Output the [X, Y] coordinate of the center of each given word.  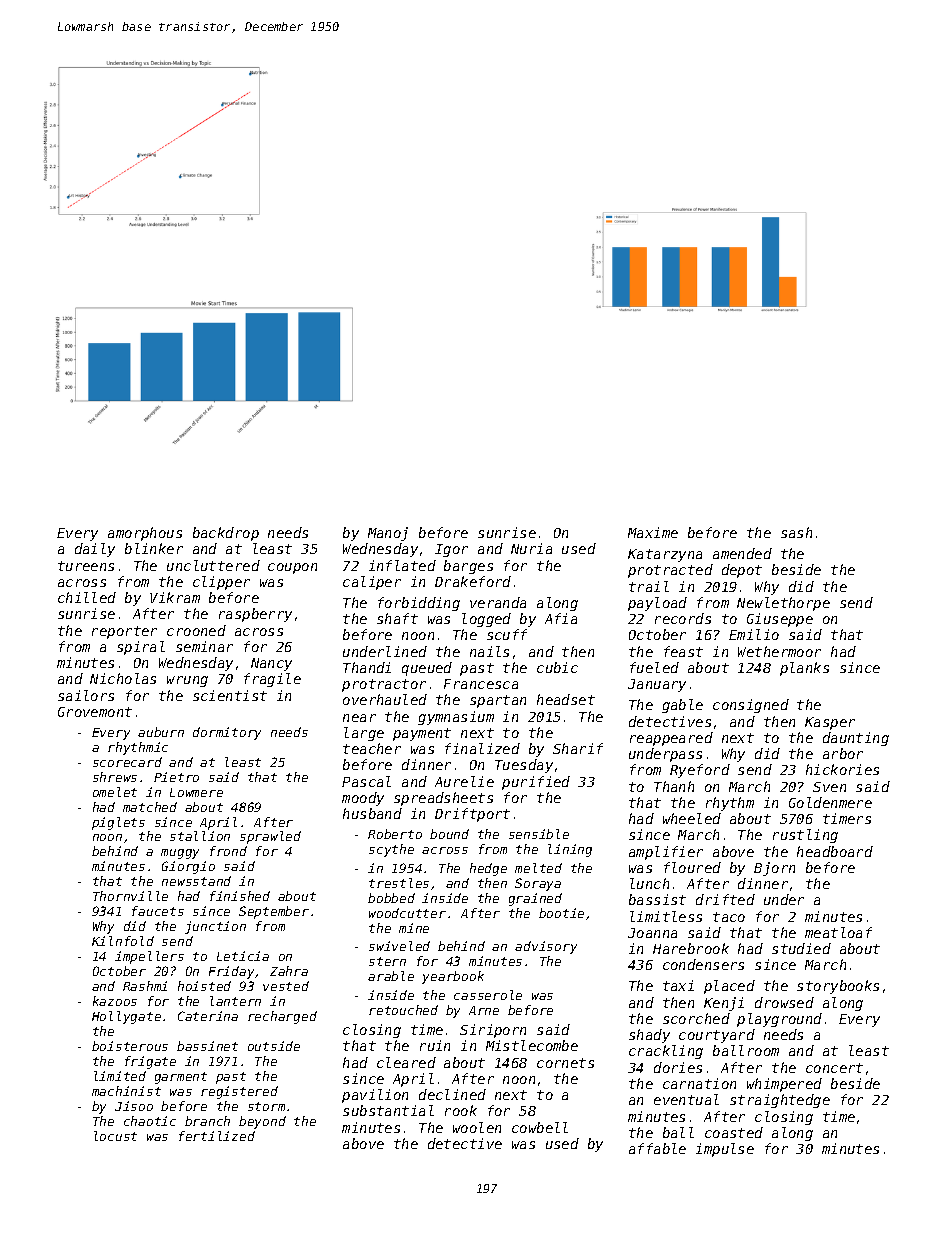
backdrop [226, 534]
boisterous [130, 1046]
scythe [391, 850]
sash [796, 532]
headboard [835, 851]
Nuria [531, 548]
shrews [115, 777]
